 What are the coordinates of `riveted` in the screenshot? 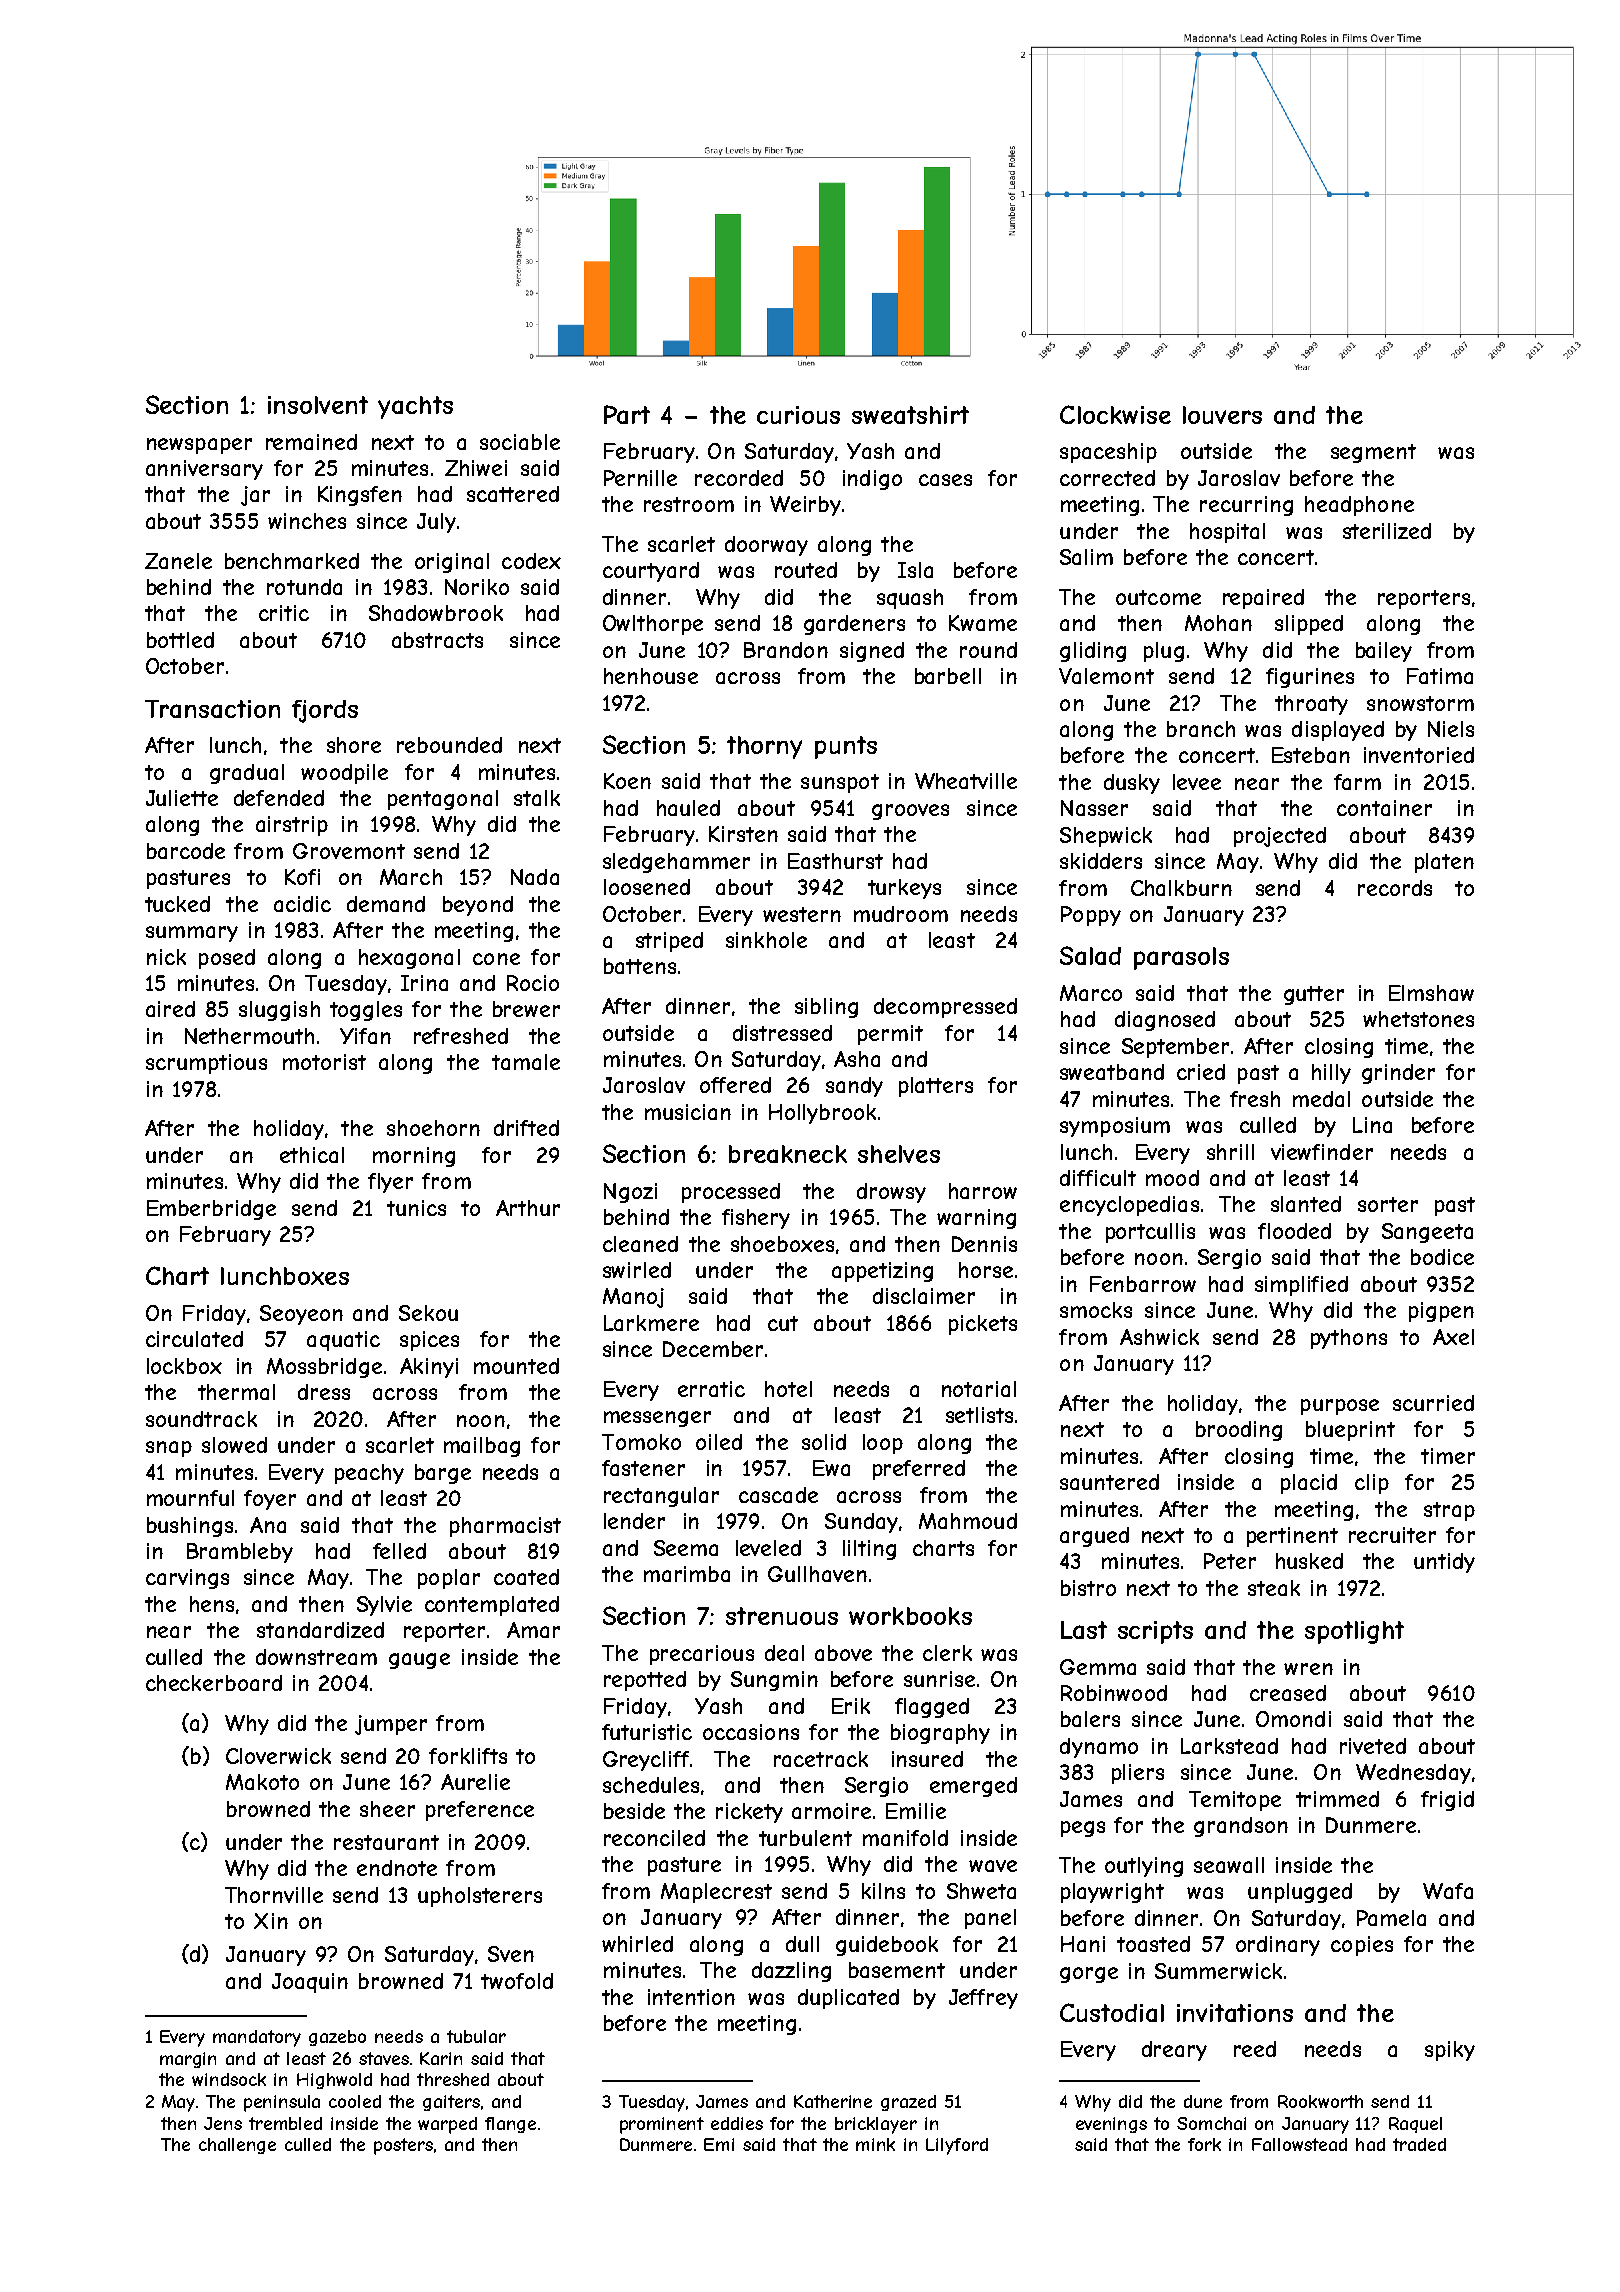 It's located at (1373, 1746).
